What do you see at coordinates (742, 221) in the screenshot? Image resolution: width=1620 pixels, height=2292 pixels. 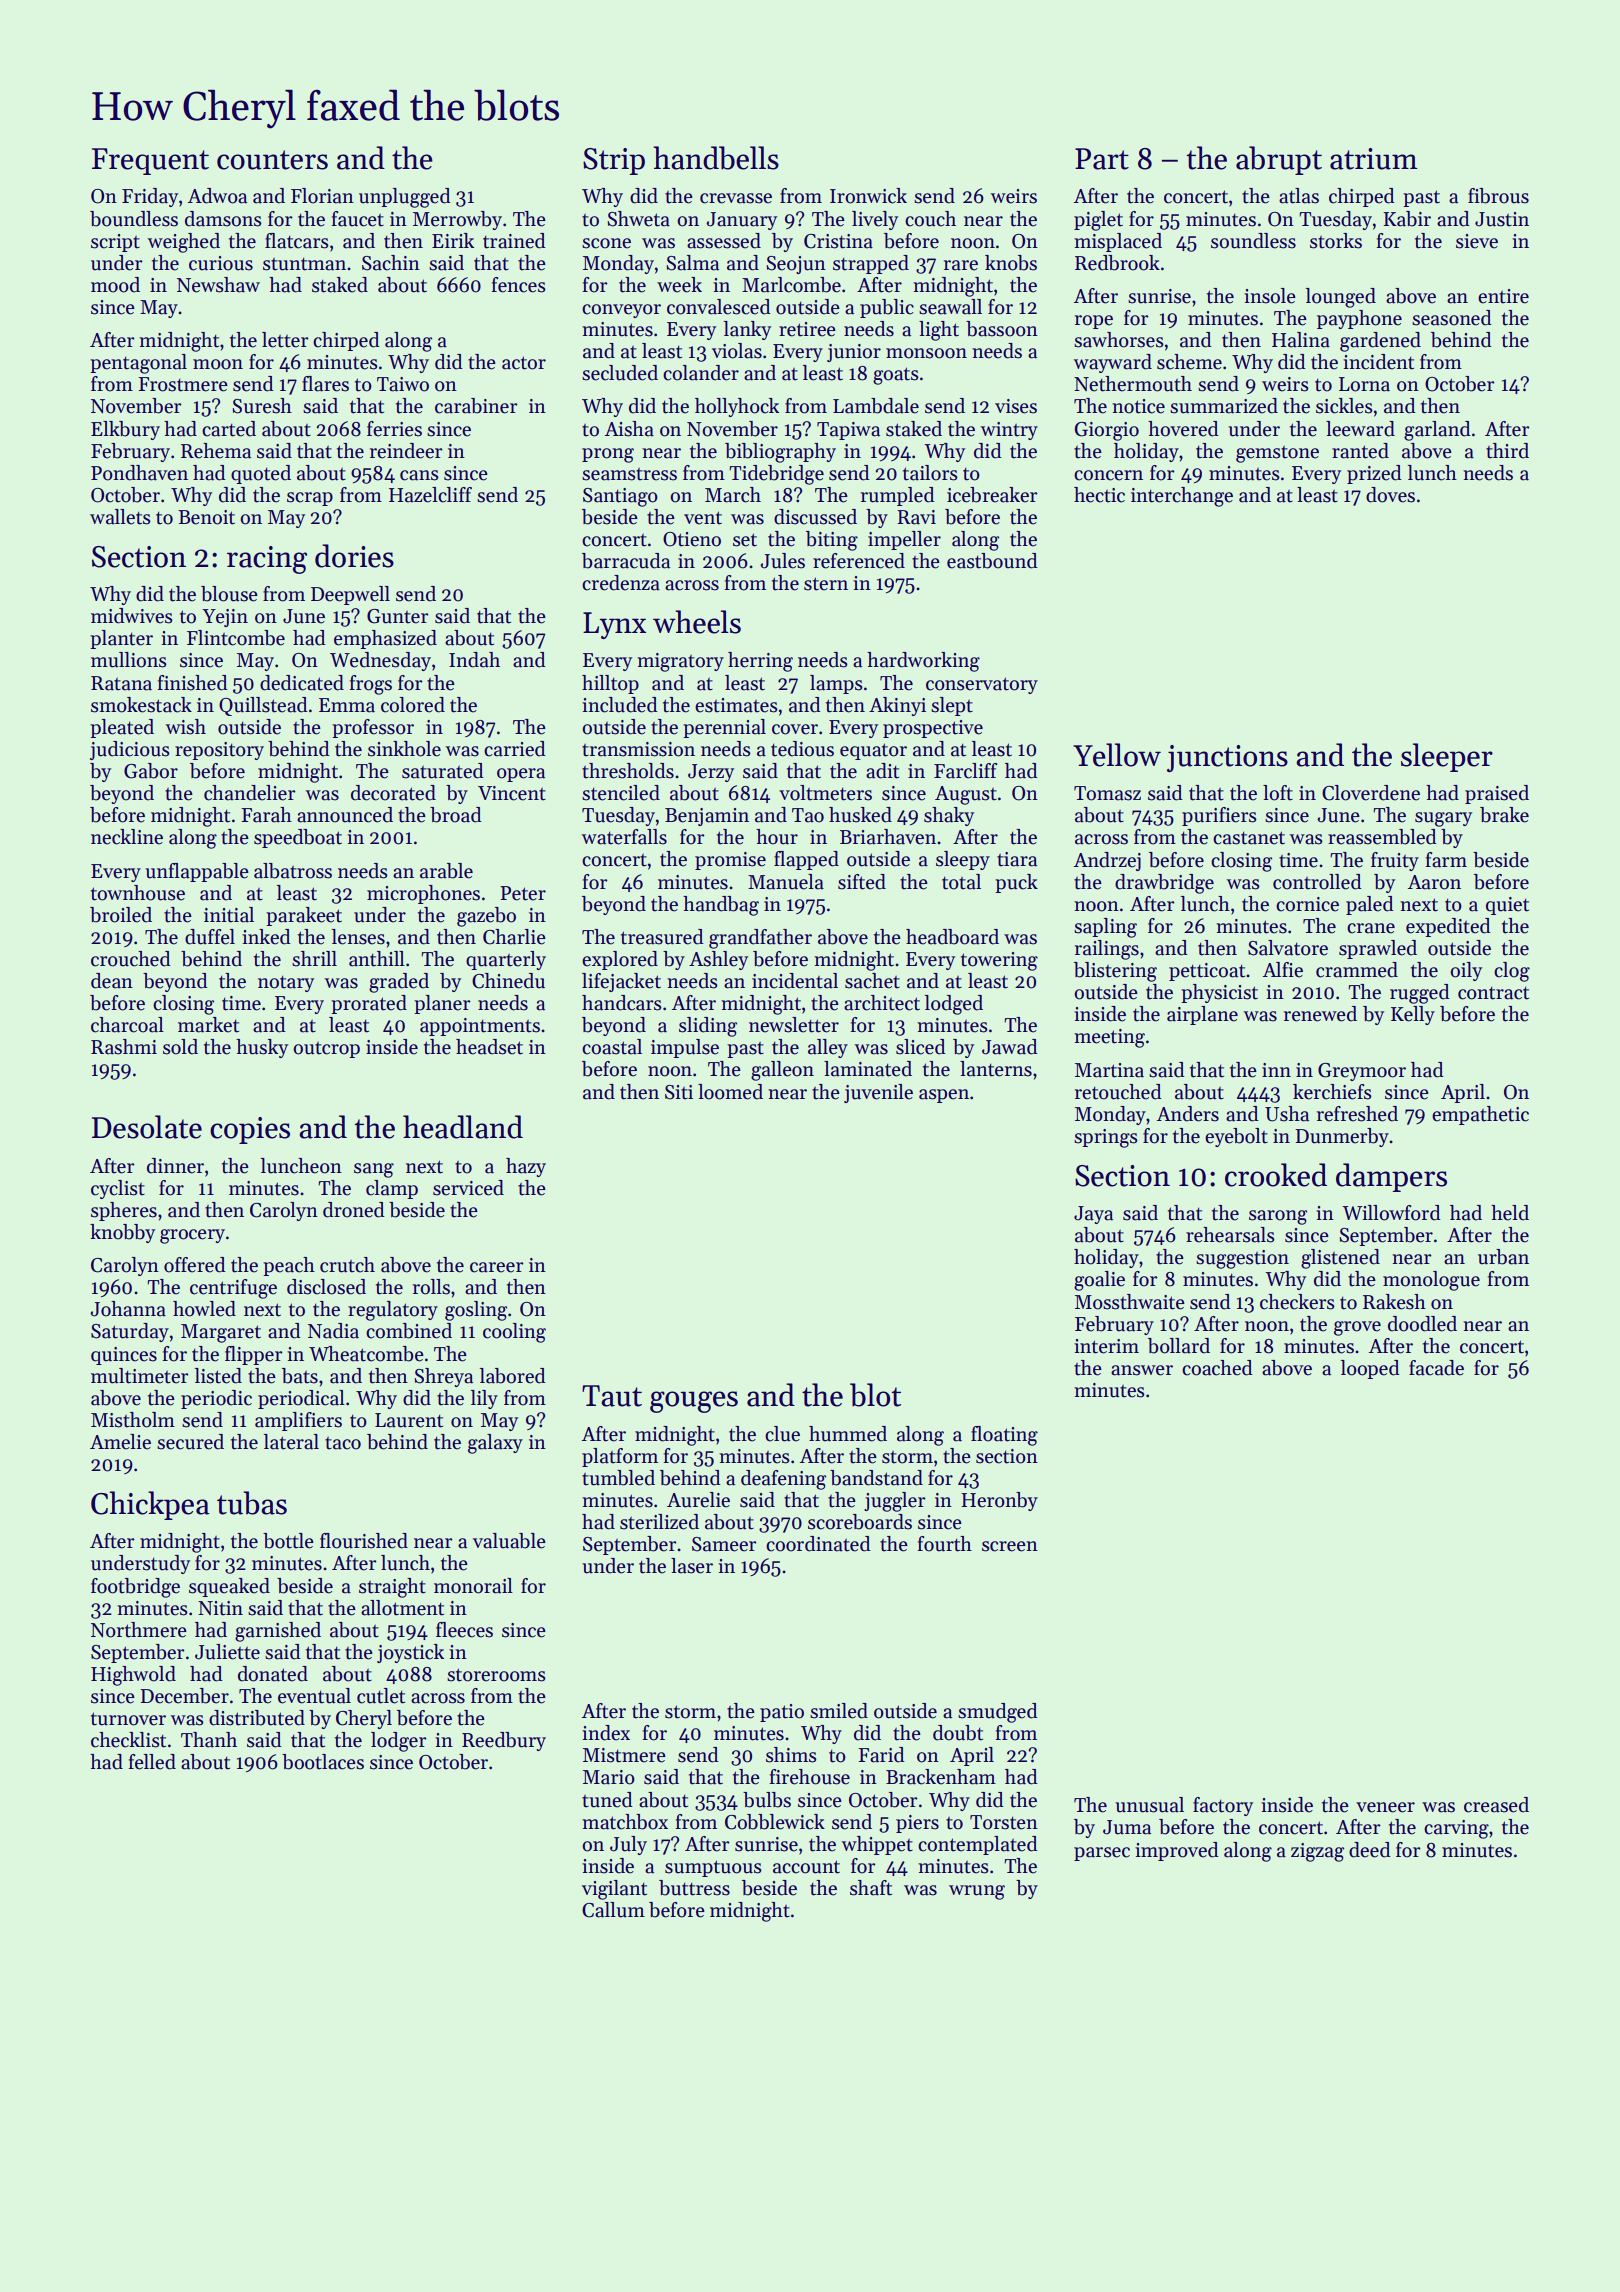 I see `January` at bounding box center [742, 221].
